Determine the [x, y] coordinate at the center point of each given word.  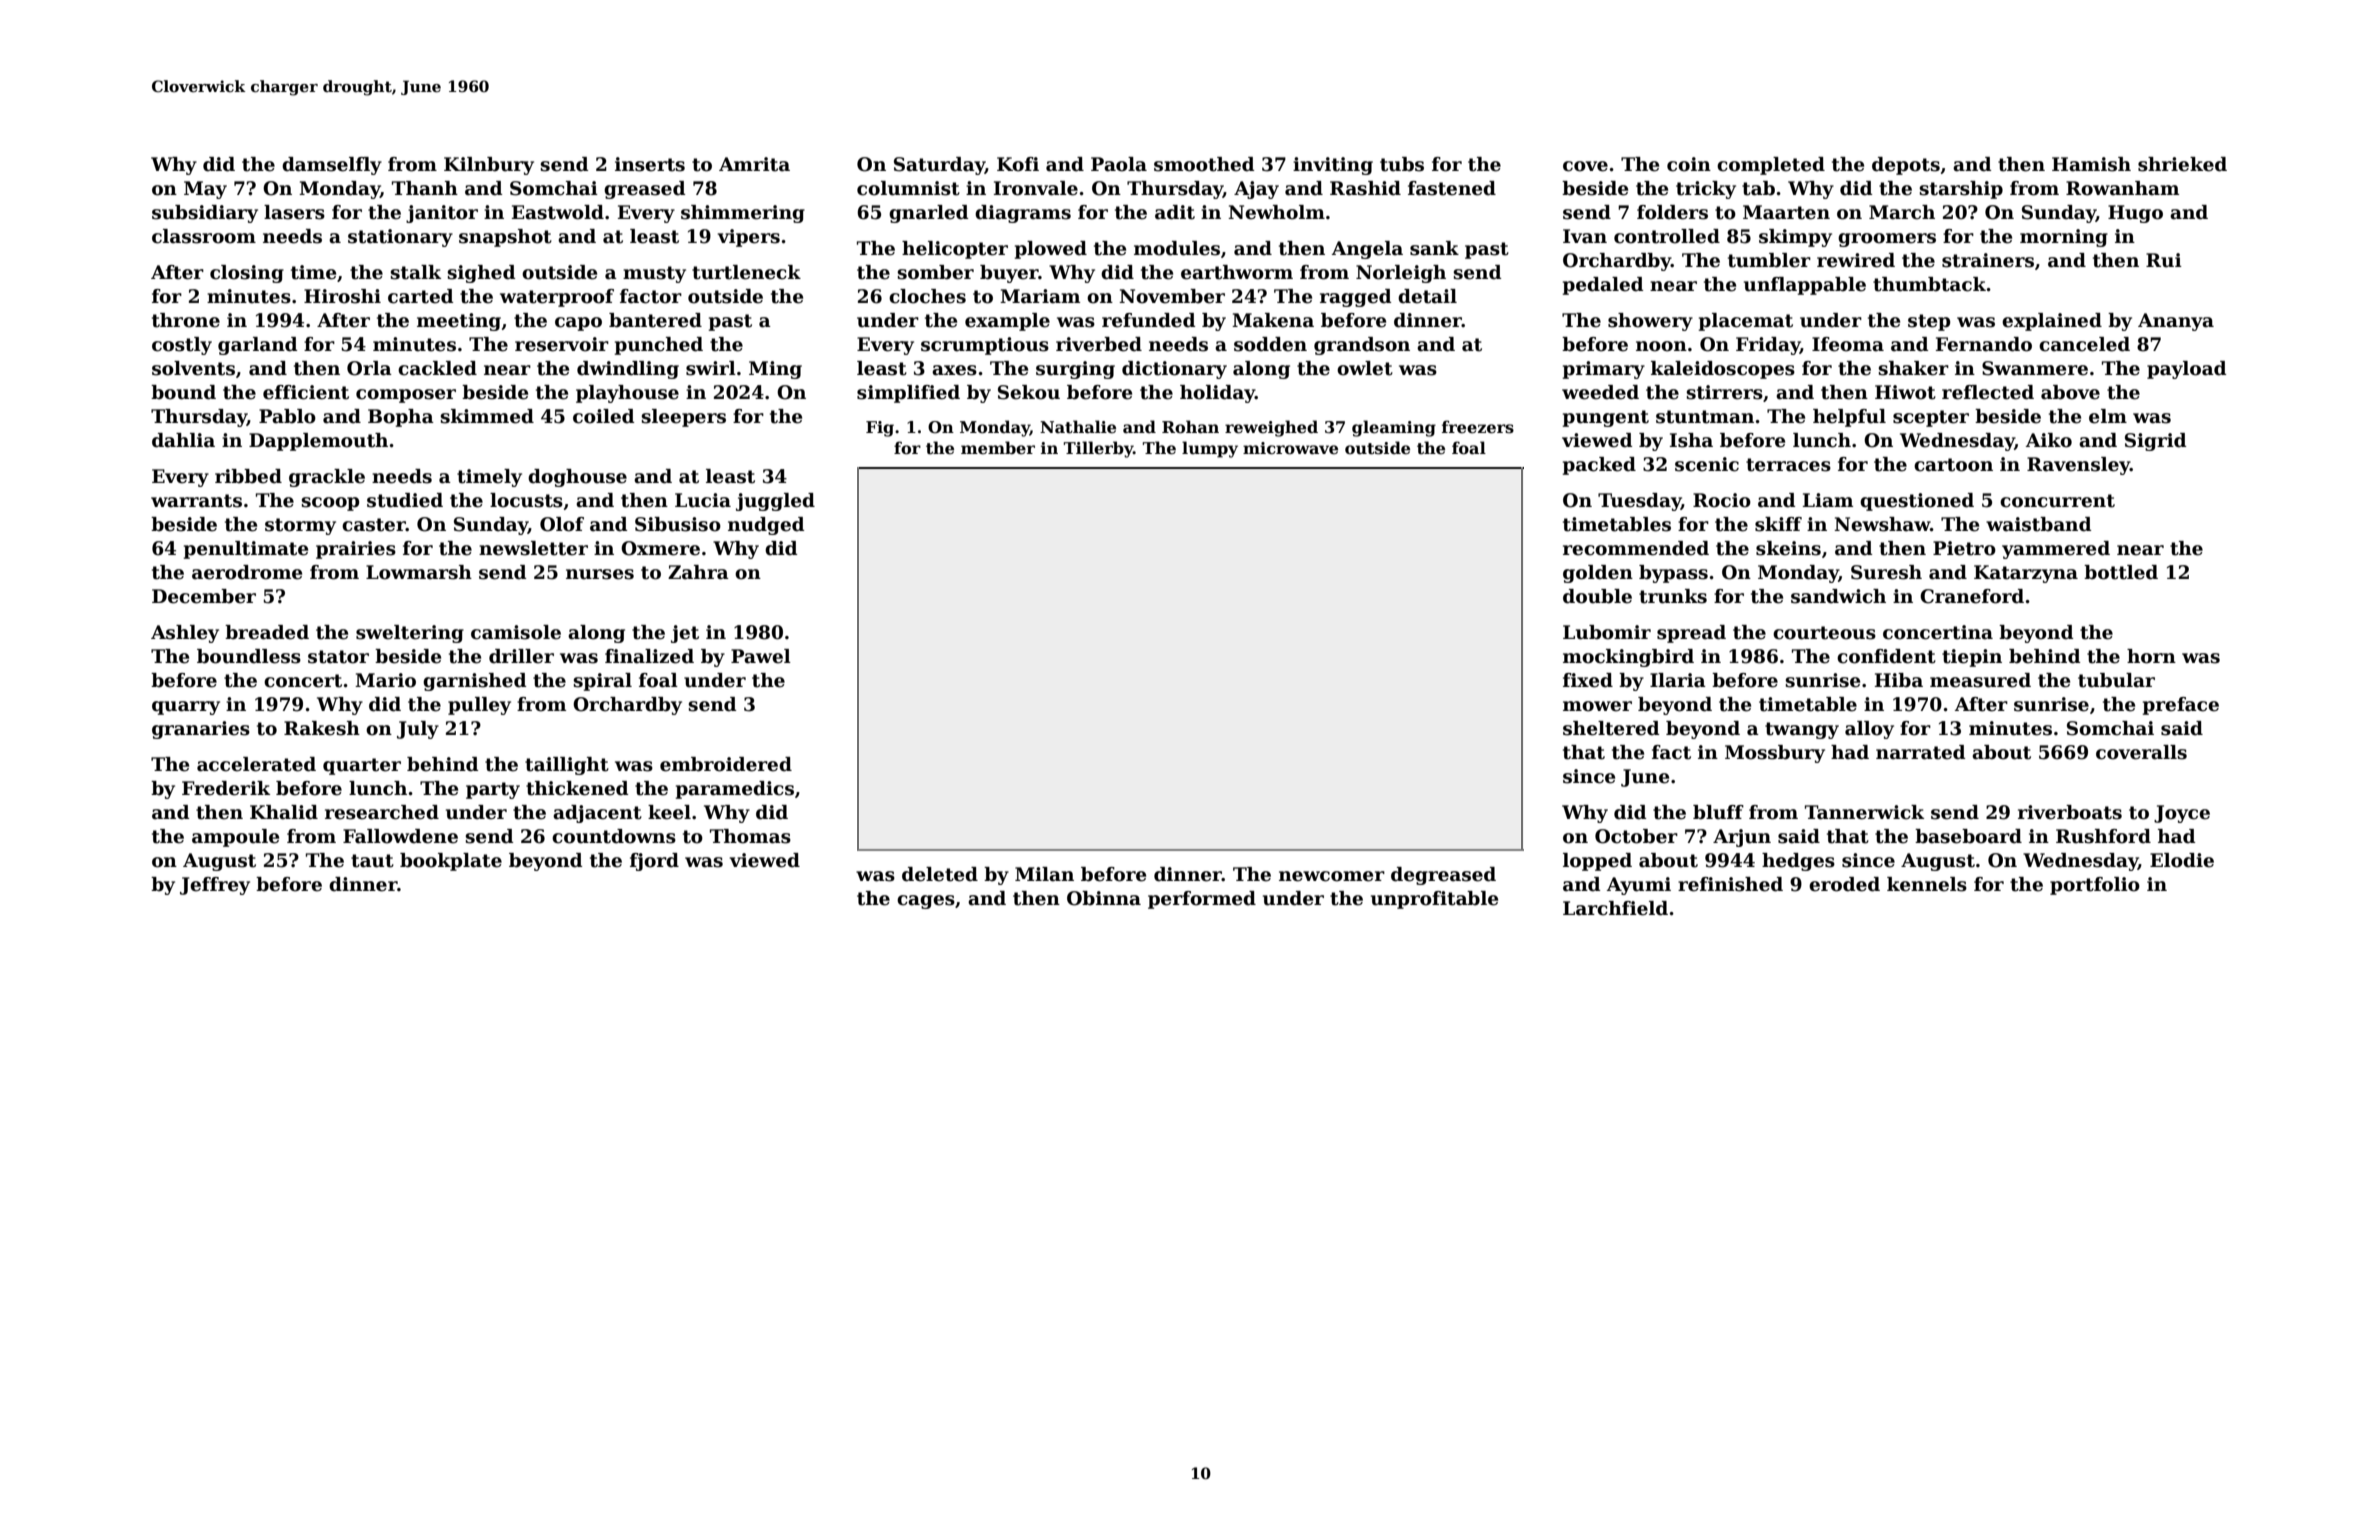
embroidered [726, 764]
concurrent [2057, 501]
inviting [1333, 166]
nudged [766, 526]
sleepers [683, 418]
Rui [2164, 260]
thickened [577, 788]
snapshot [505, 238]
